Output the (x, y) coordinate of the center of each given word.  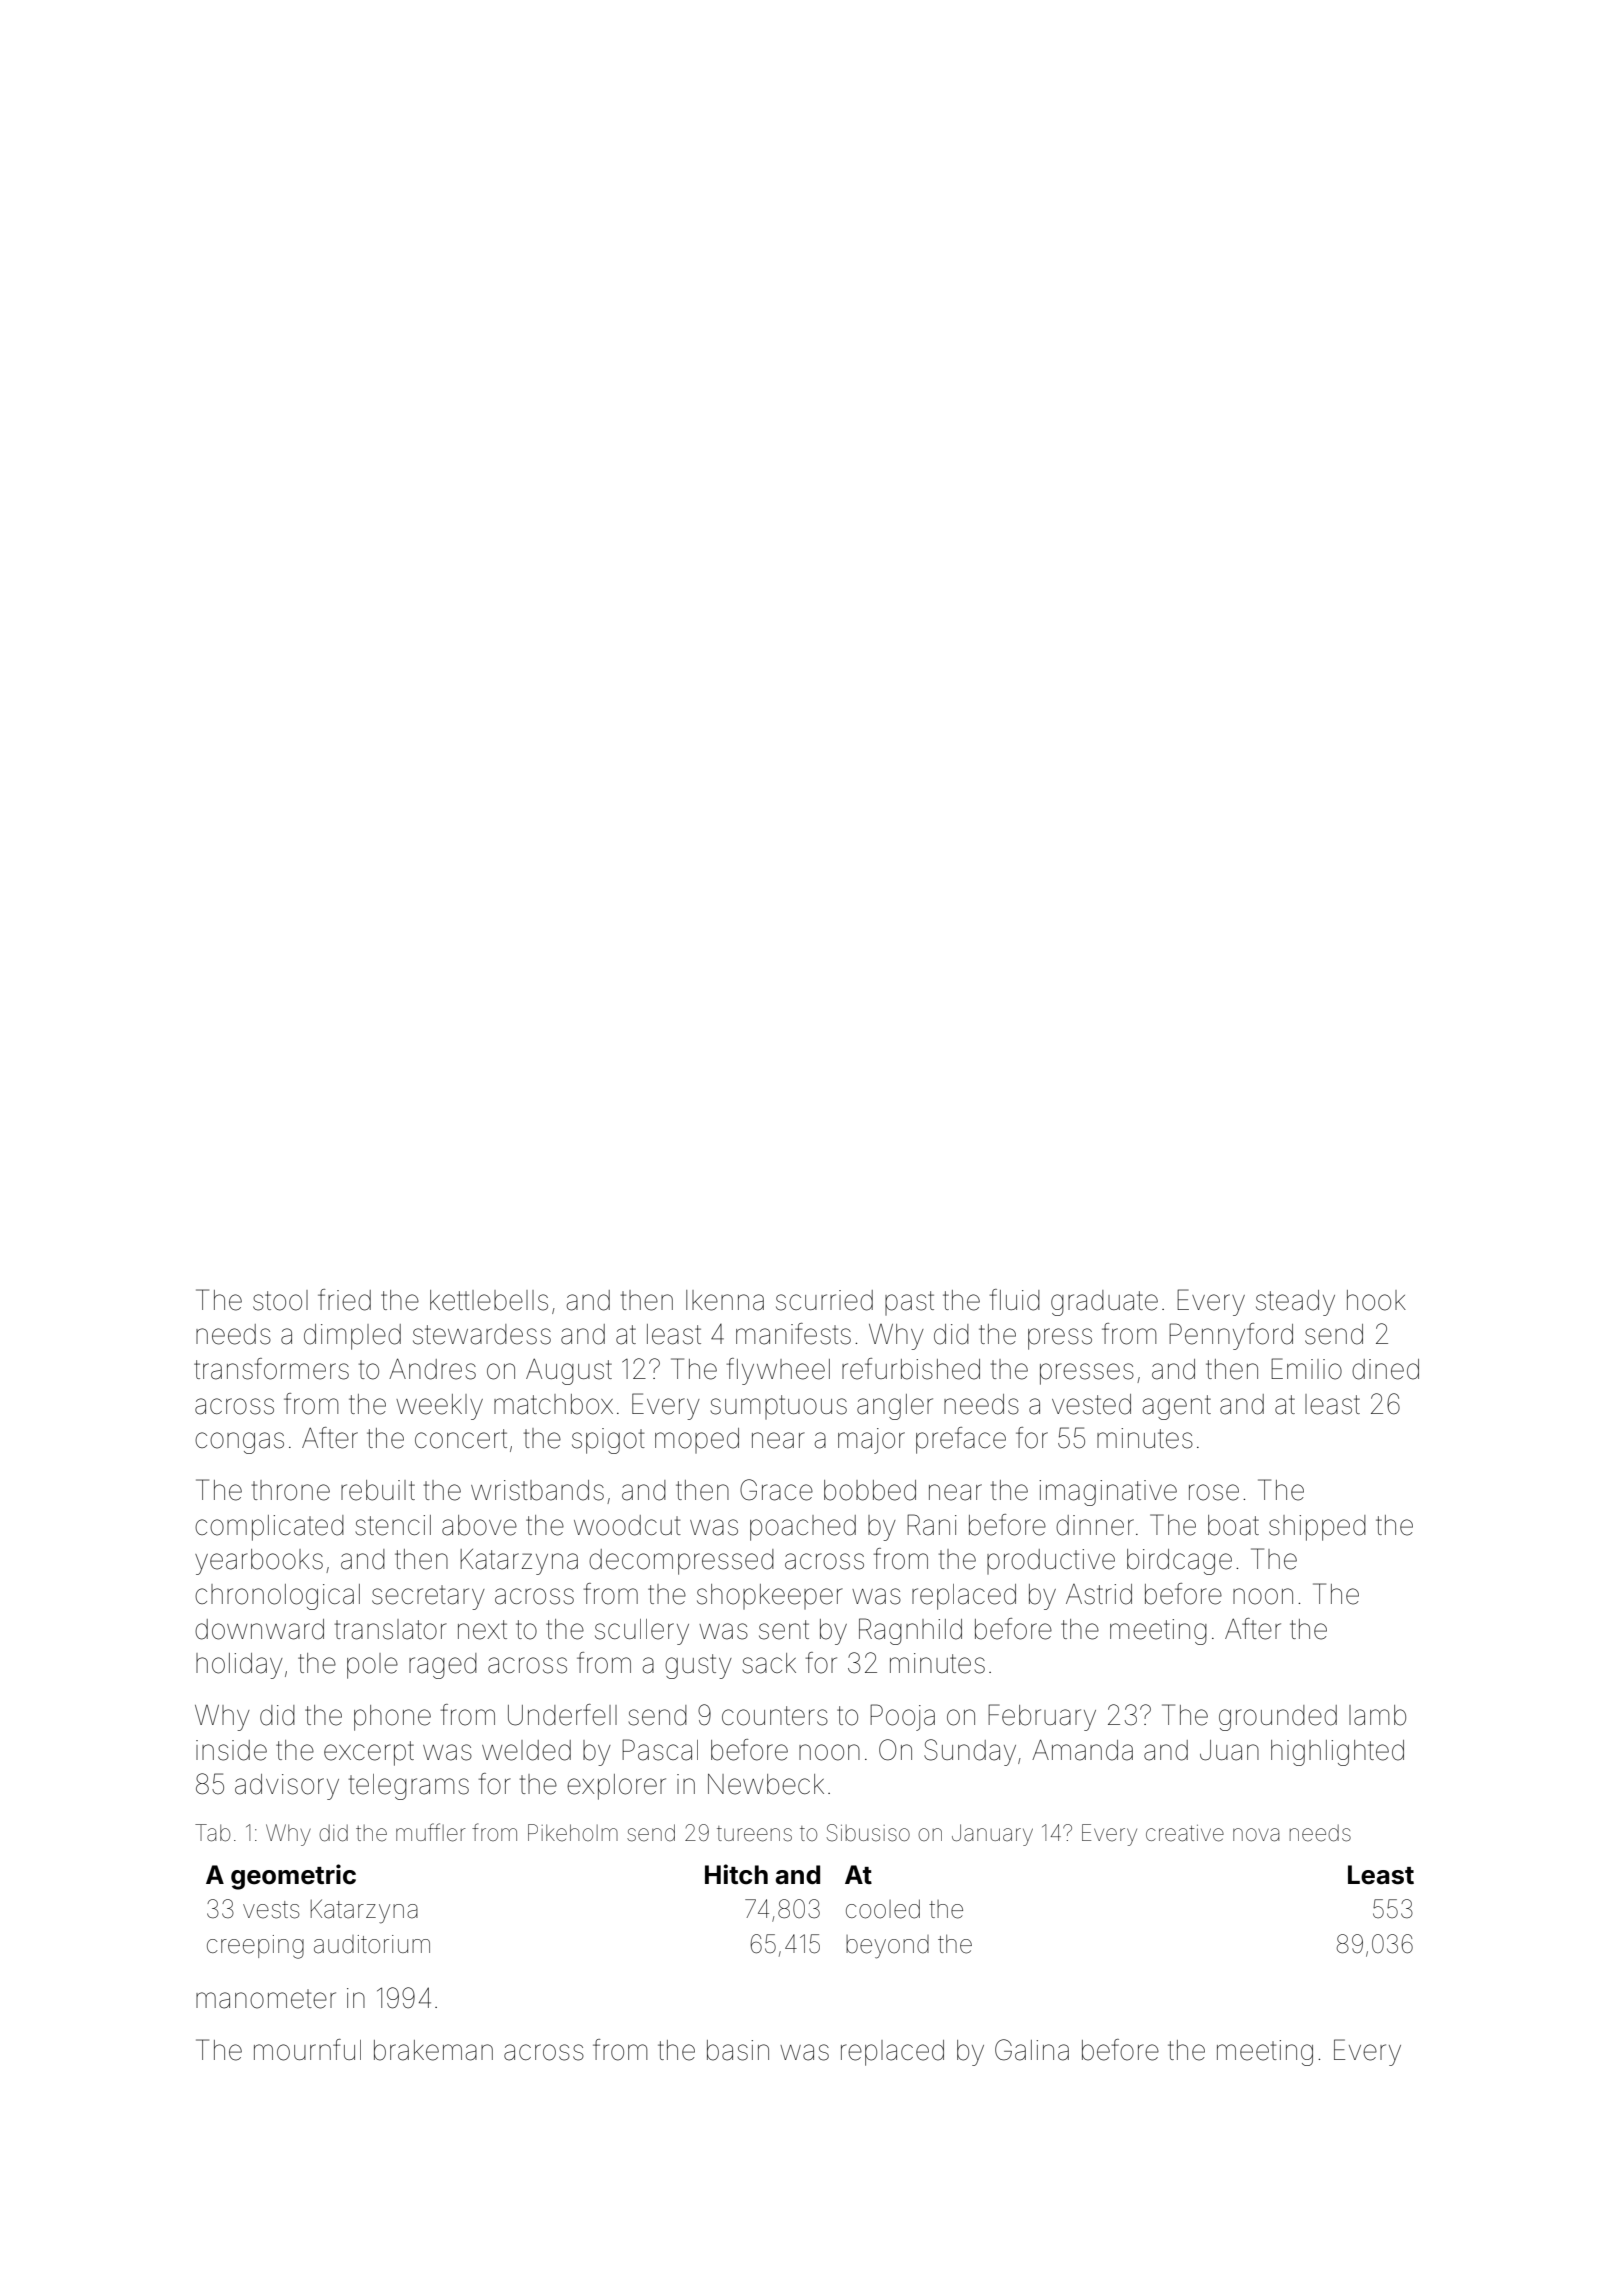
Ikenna (725, 1300)
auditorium (372, 1944)
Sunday (970, 1752)
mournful (307, 2050)
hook (1376, 1300)
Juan (1229, 1750)
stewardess (482, 1334)
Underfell (562, 1715)
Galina (1032, 2050)
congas (239, 1443)
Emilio (1306, 1369)
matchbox (553, 1404)
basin (738, 2050)
